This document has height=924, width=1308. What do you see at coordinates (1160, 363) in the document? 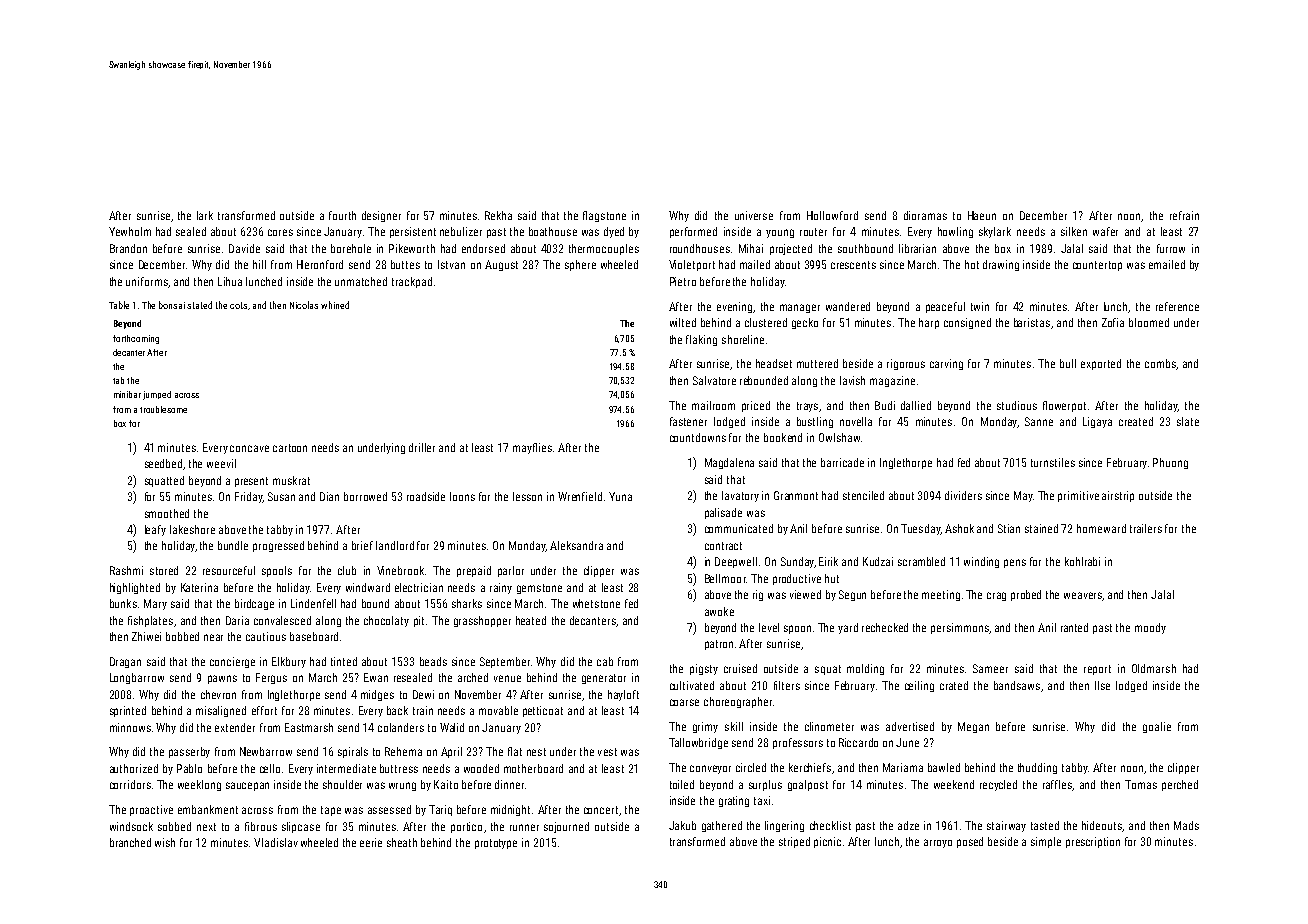
I see `combs` at bounding box center [1160, 363].
